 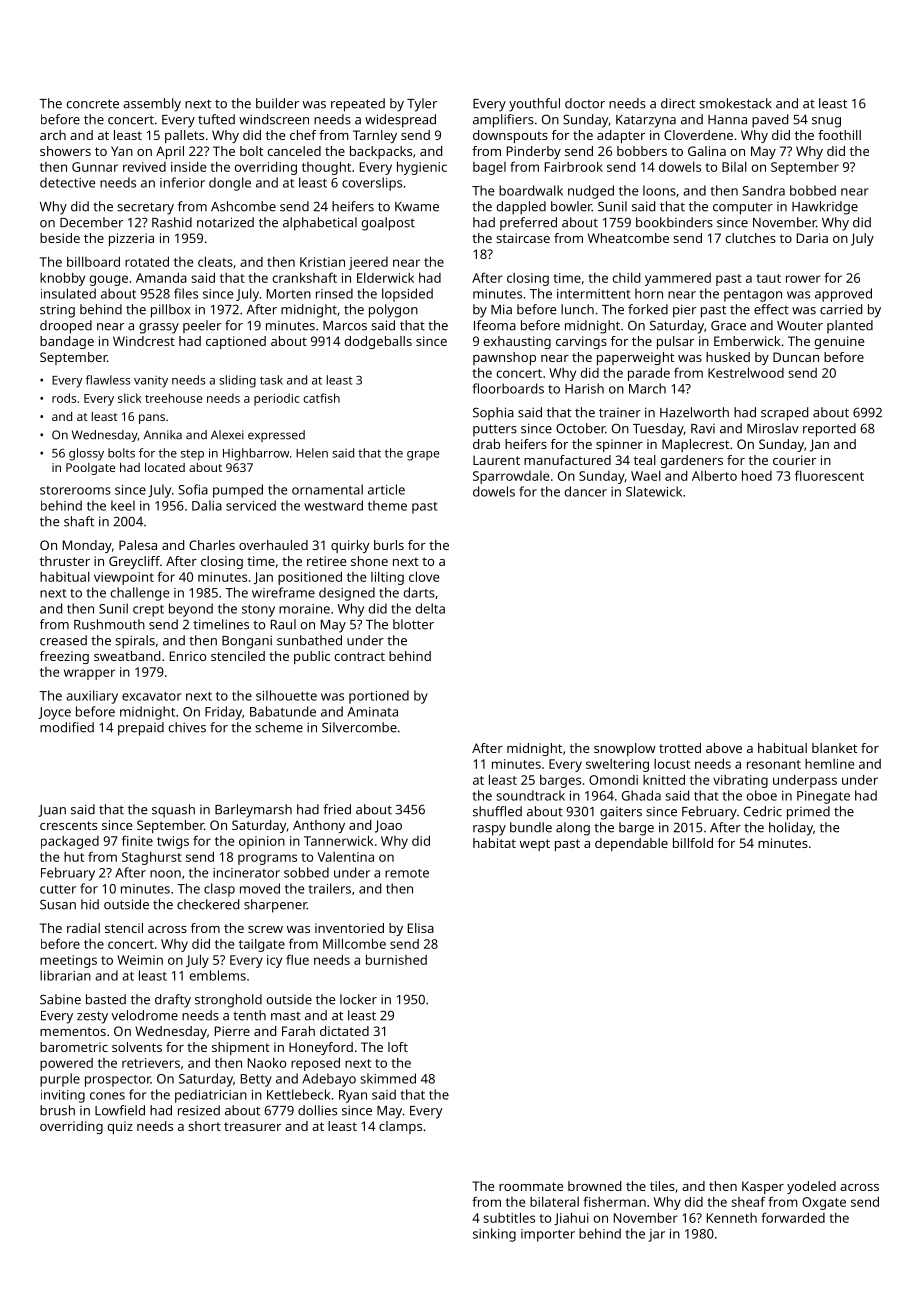 What do you see at coordinates (216, 119) in the page?
I see `tufted` at bounding box center [216, 119].
